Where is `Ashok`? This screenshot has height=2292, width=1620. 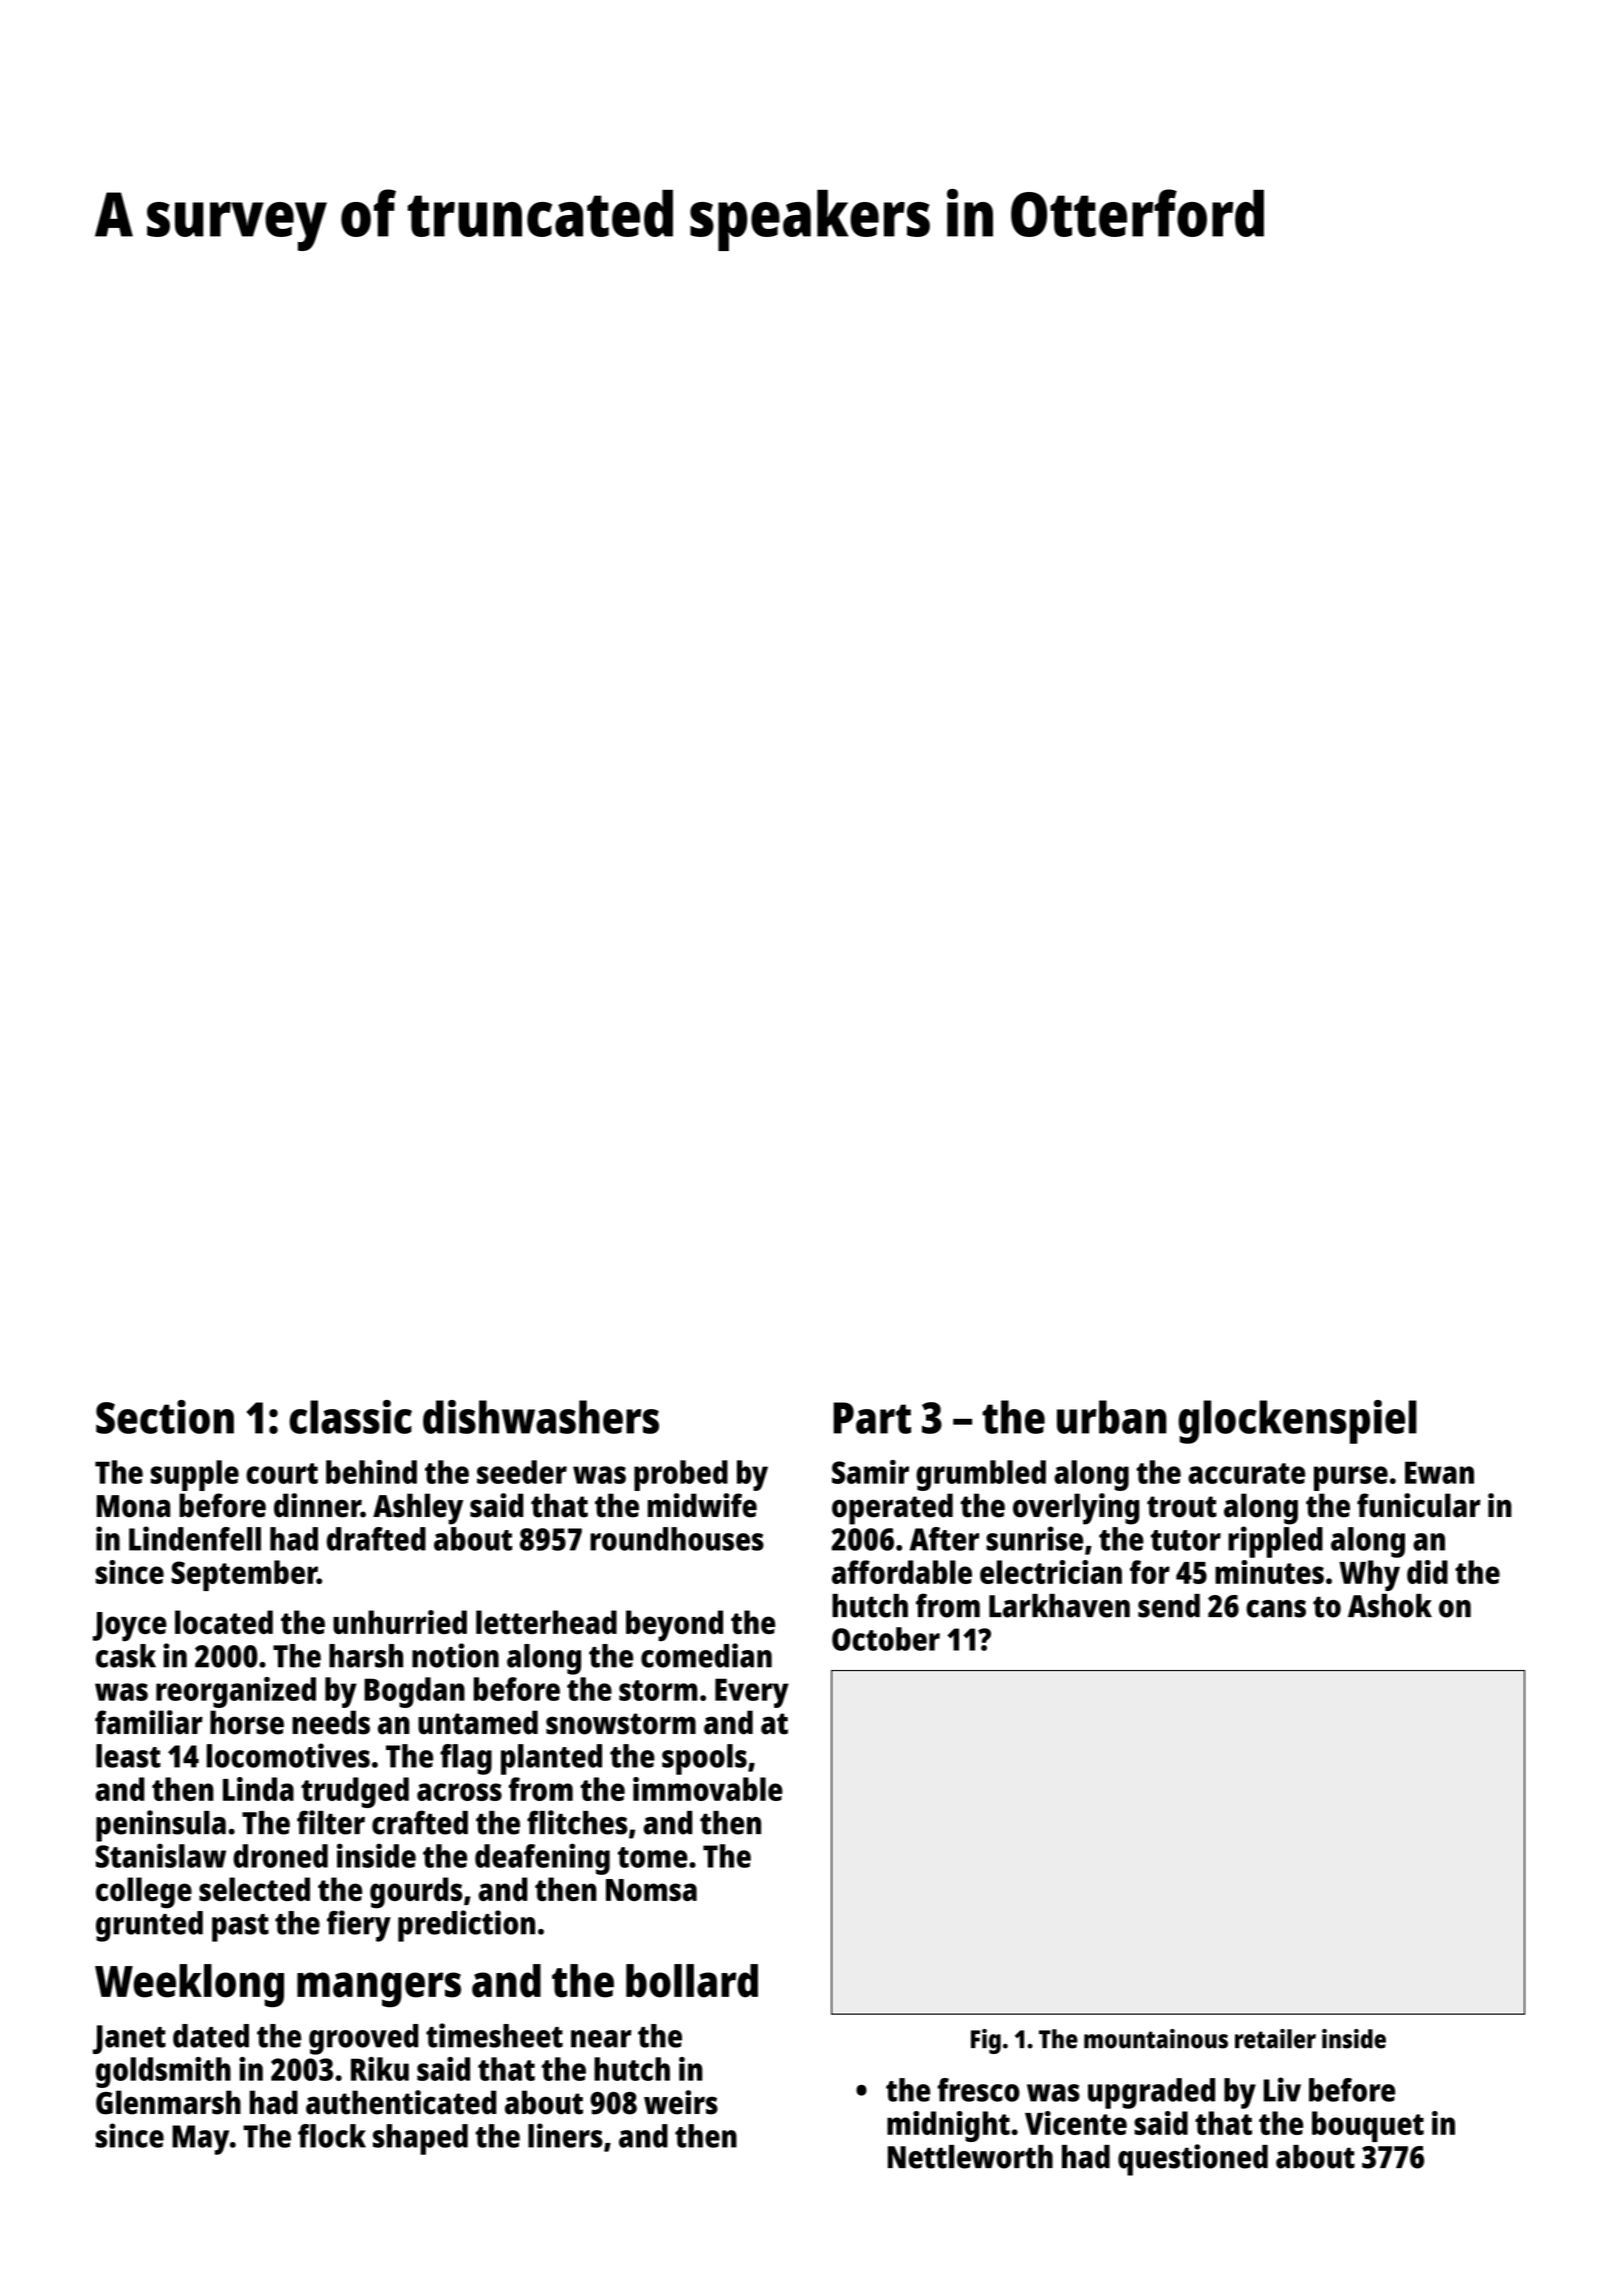
Ashok is located at coordinates (1390, 1606).
